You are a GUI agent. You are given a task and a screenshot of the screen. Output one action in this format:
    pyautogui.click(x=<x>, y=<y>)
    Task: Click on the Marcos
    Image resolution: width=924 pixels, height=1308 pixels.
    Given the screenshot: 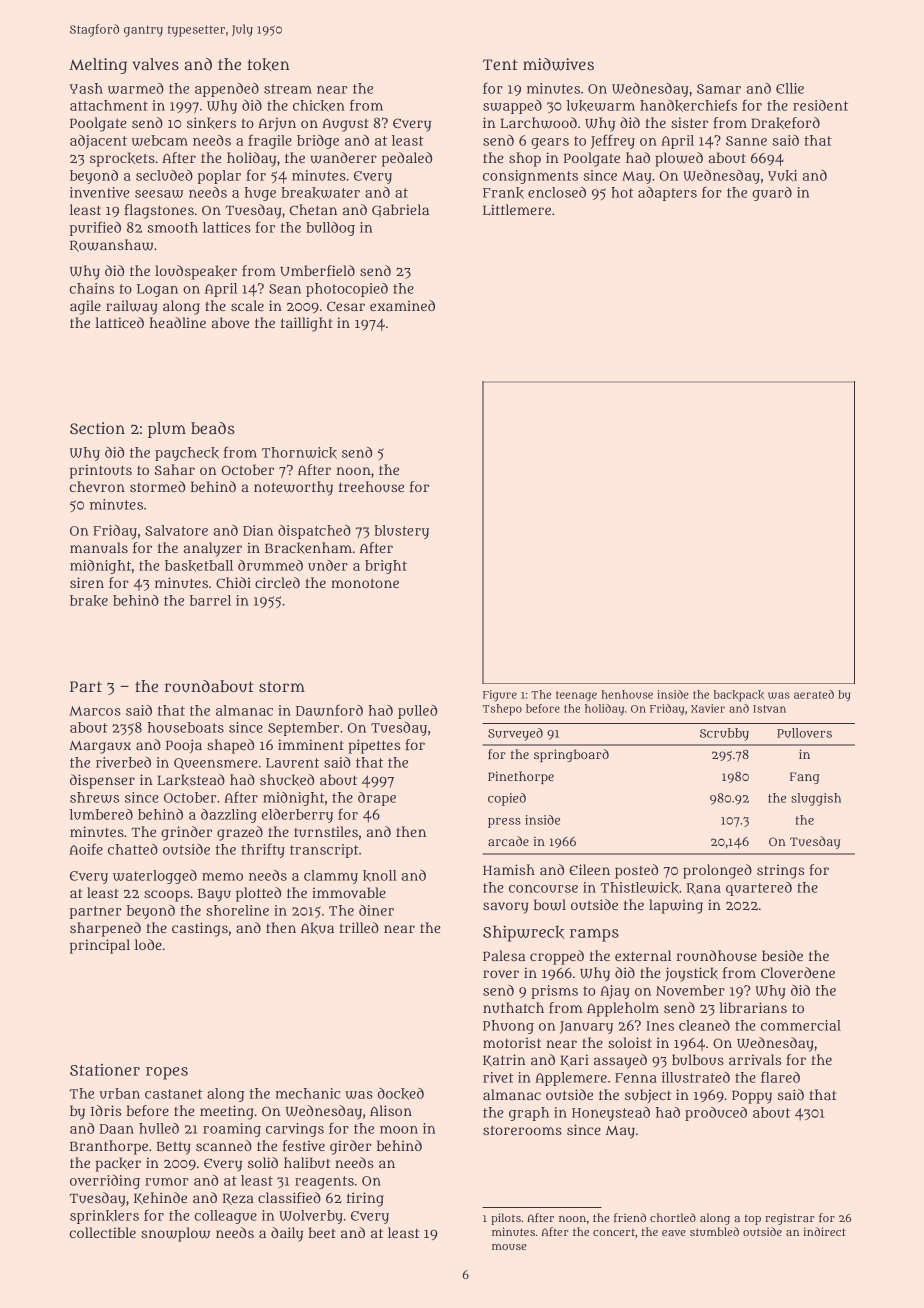 What is the action you would take?
    pyautogui.click(x=95, y=711)
